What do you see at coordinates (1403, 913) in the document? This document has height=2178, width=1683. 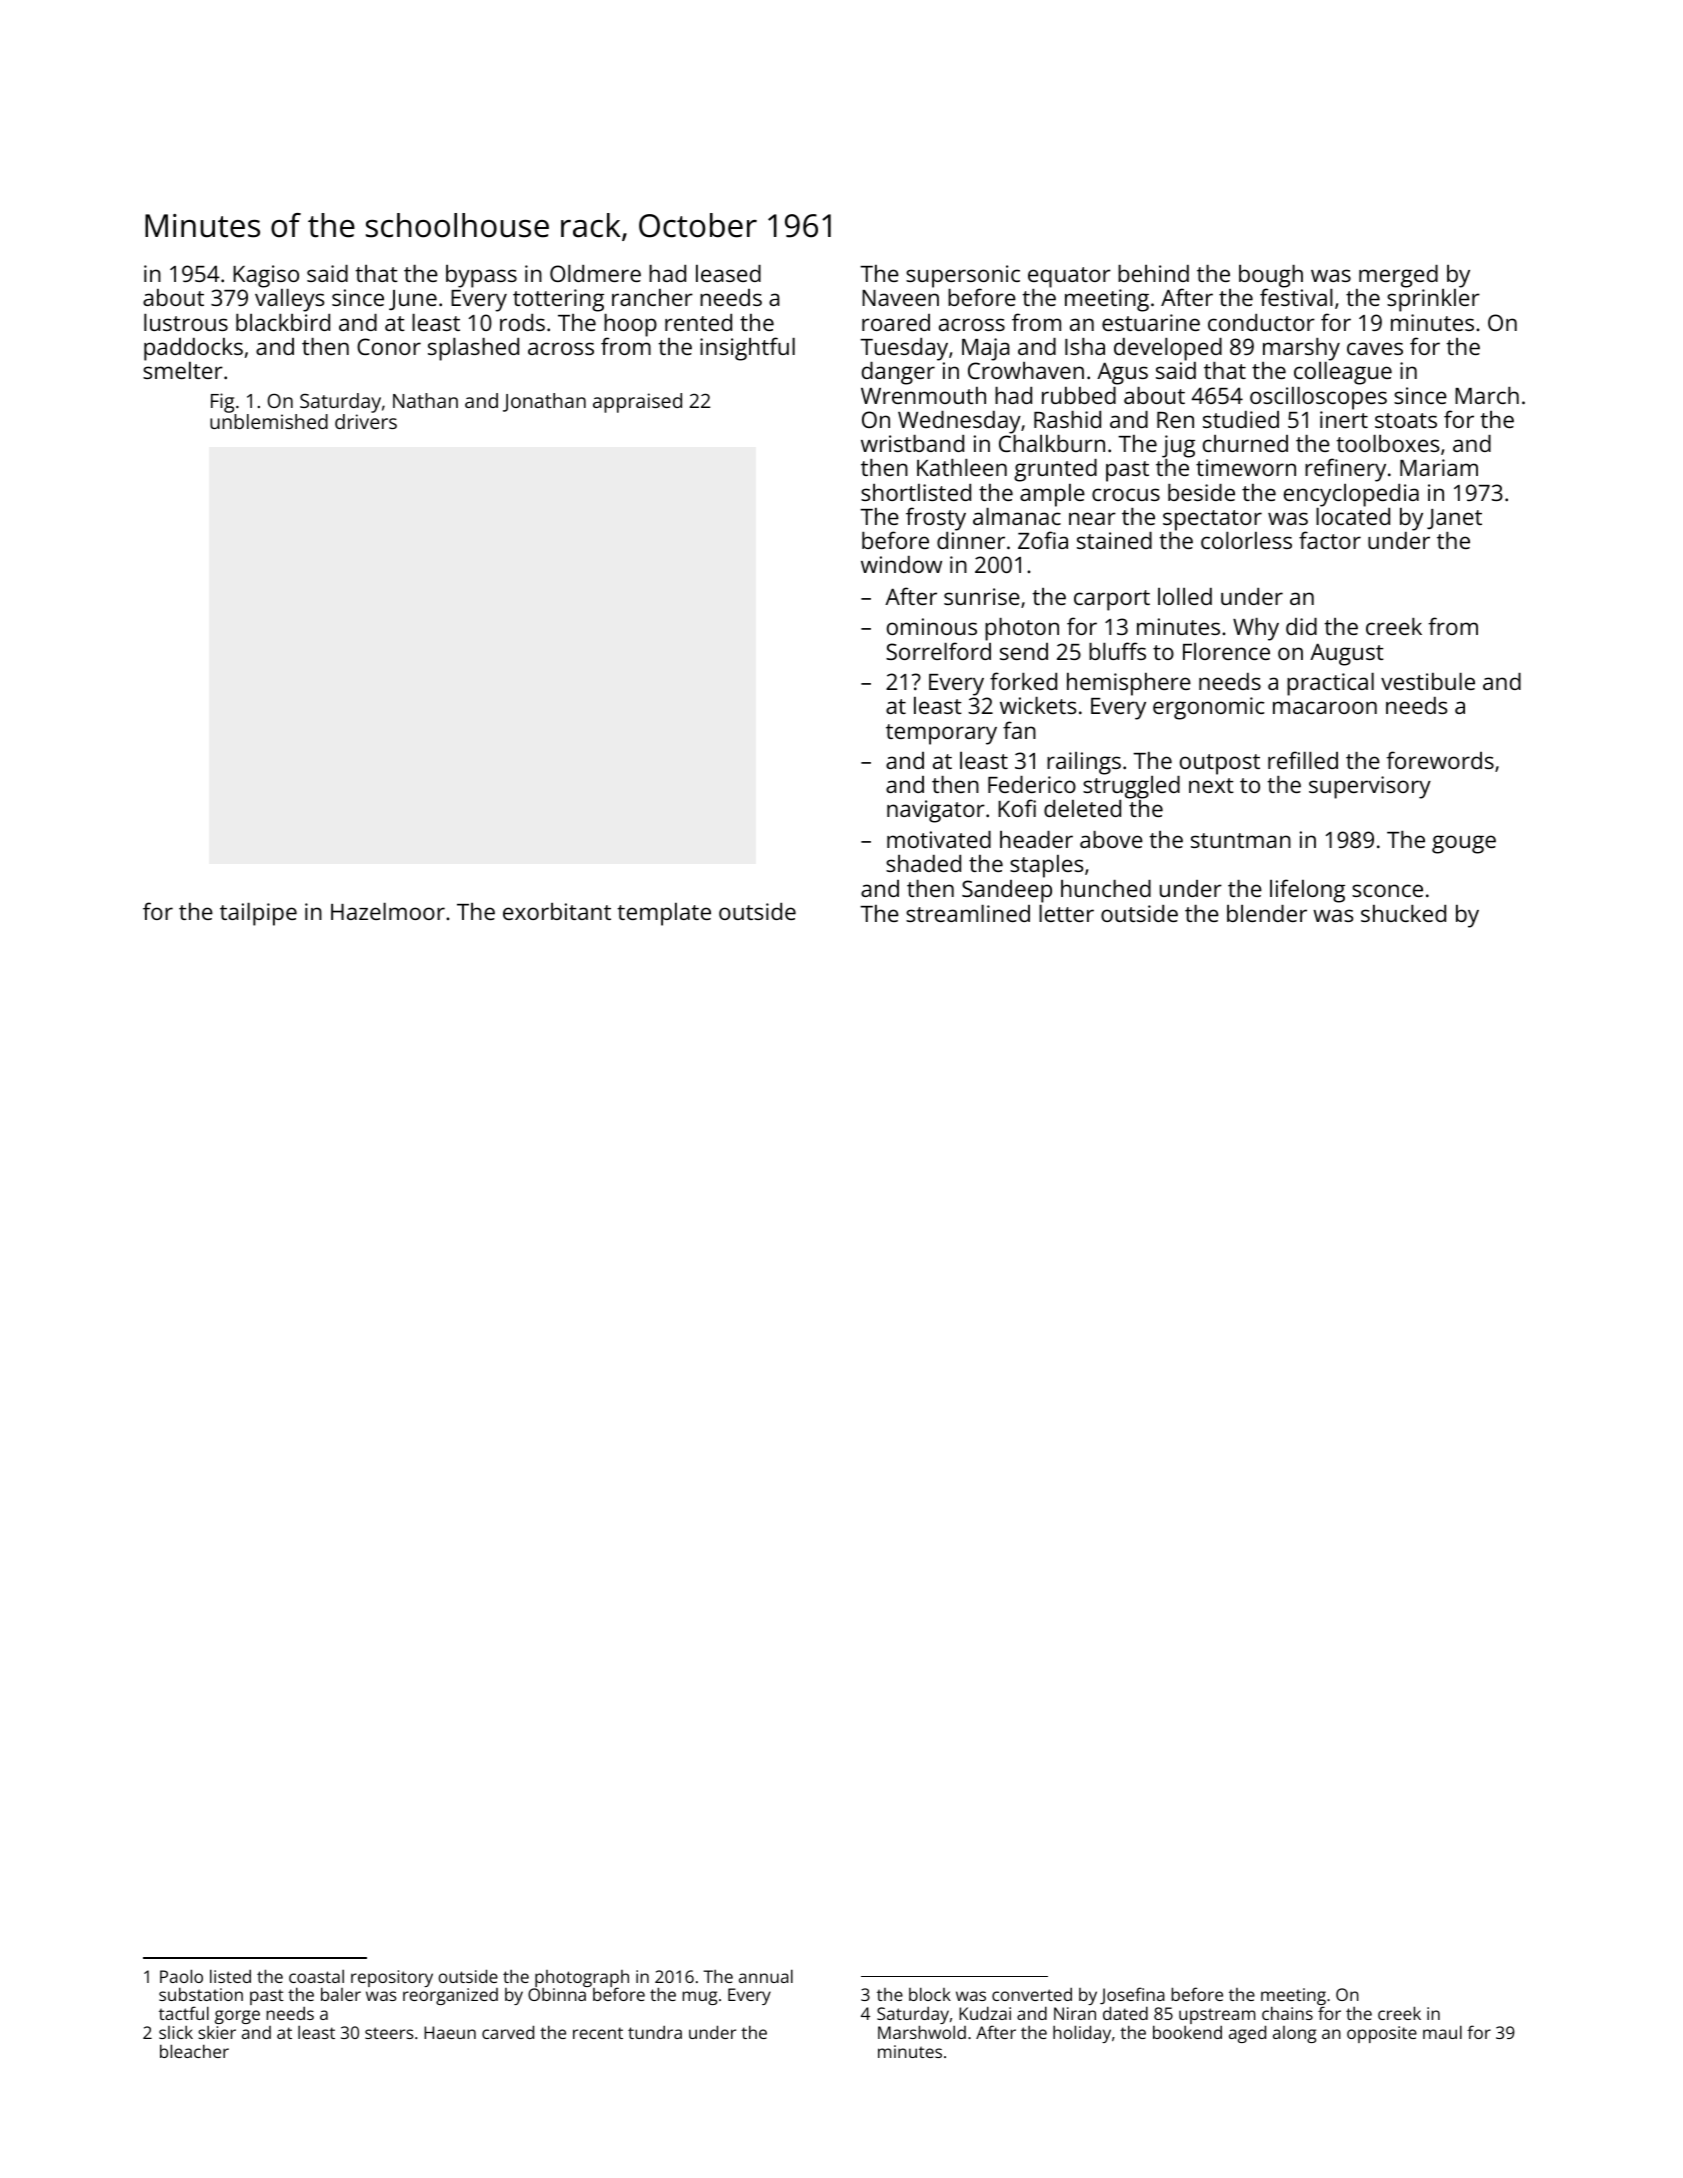 I see `shucked` at bounding box center [1403, 913].
